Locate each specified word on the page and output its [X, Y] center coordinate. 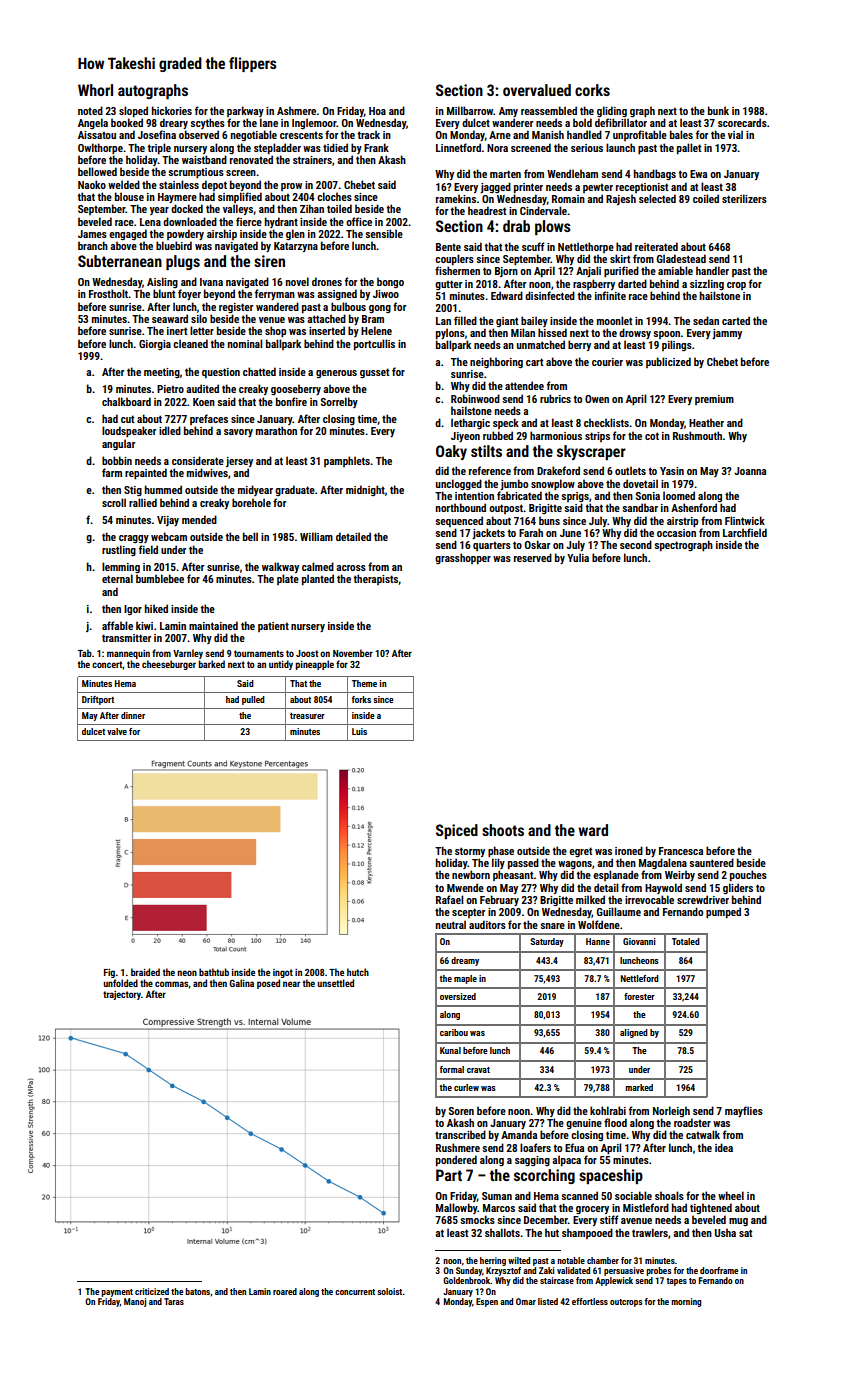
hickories [172, 110]
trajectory [122, 995]
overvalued [537, 90]
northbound [461, 507]
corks [592, 90]
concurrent [355, 1292]
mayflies [744, 1111]
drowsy [635, 333]
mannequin [128, 654]
